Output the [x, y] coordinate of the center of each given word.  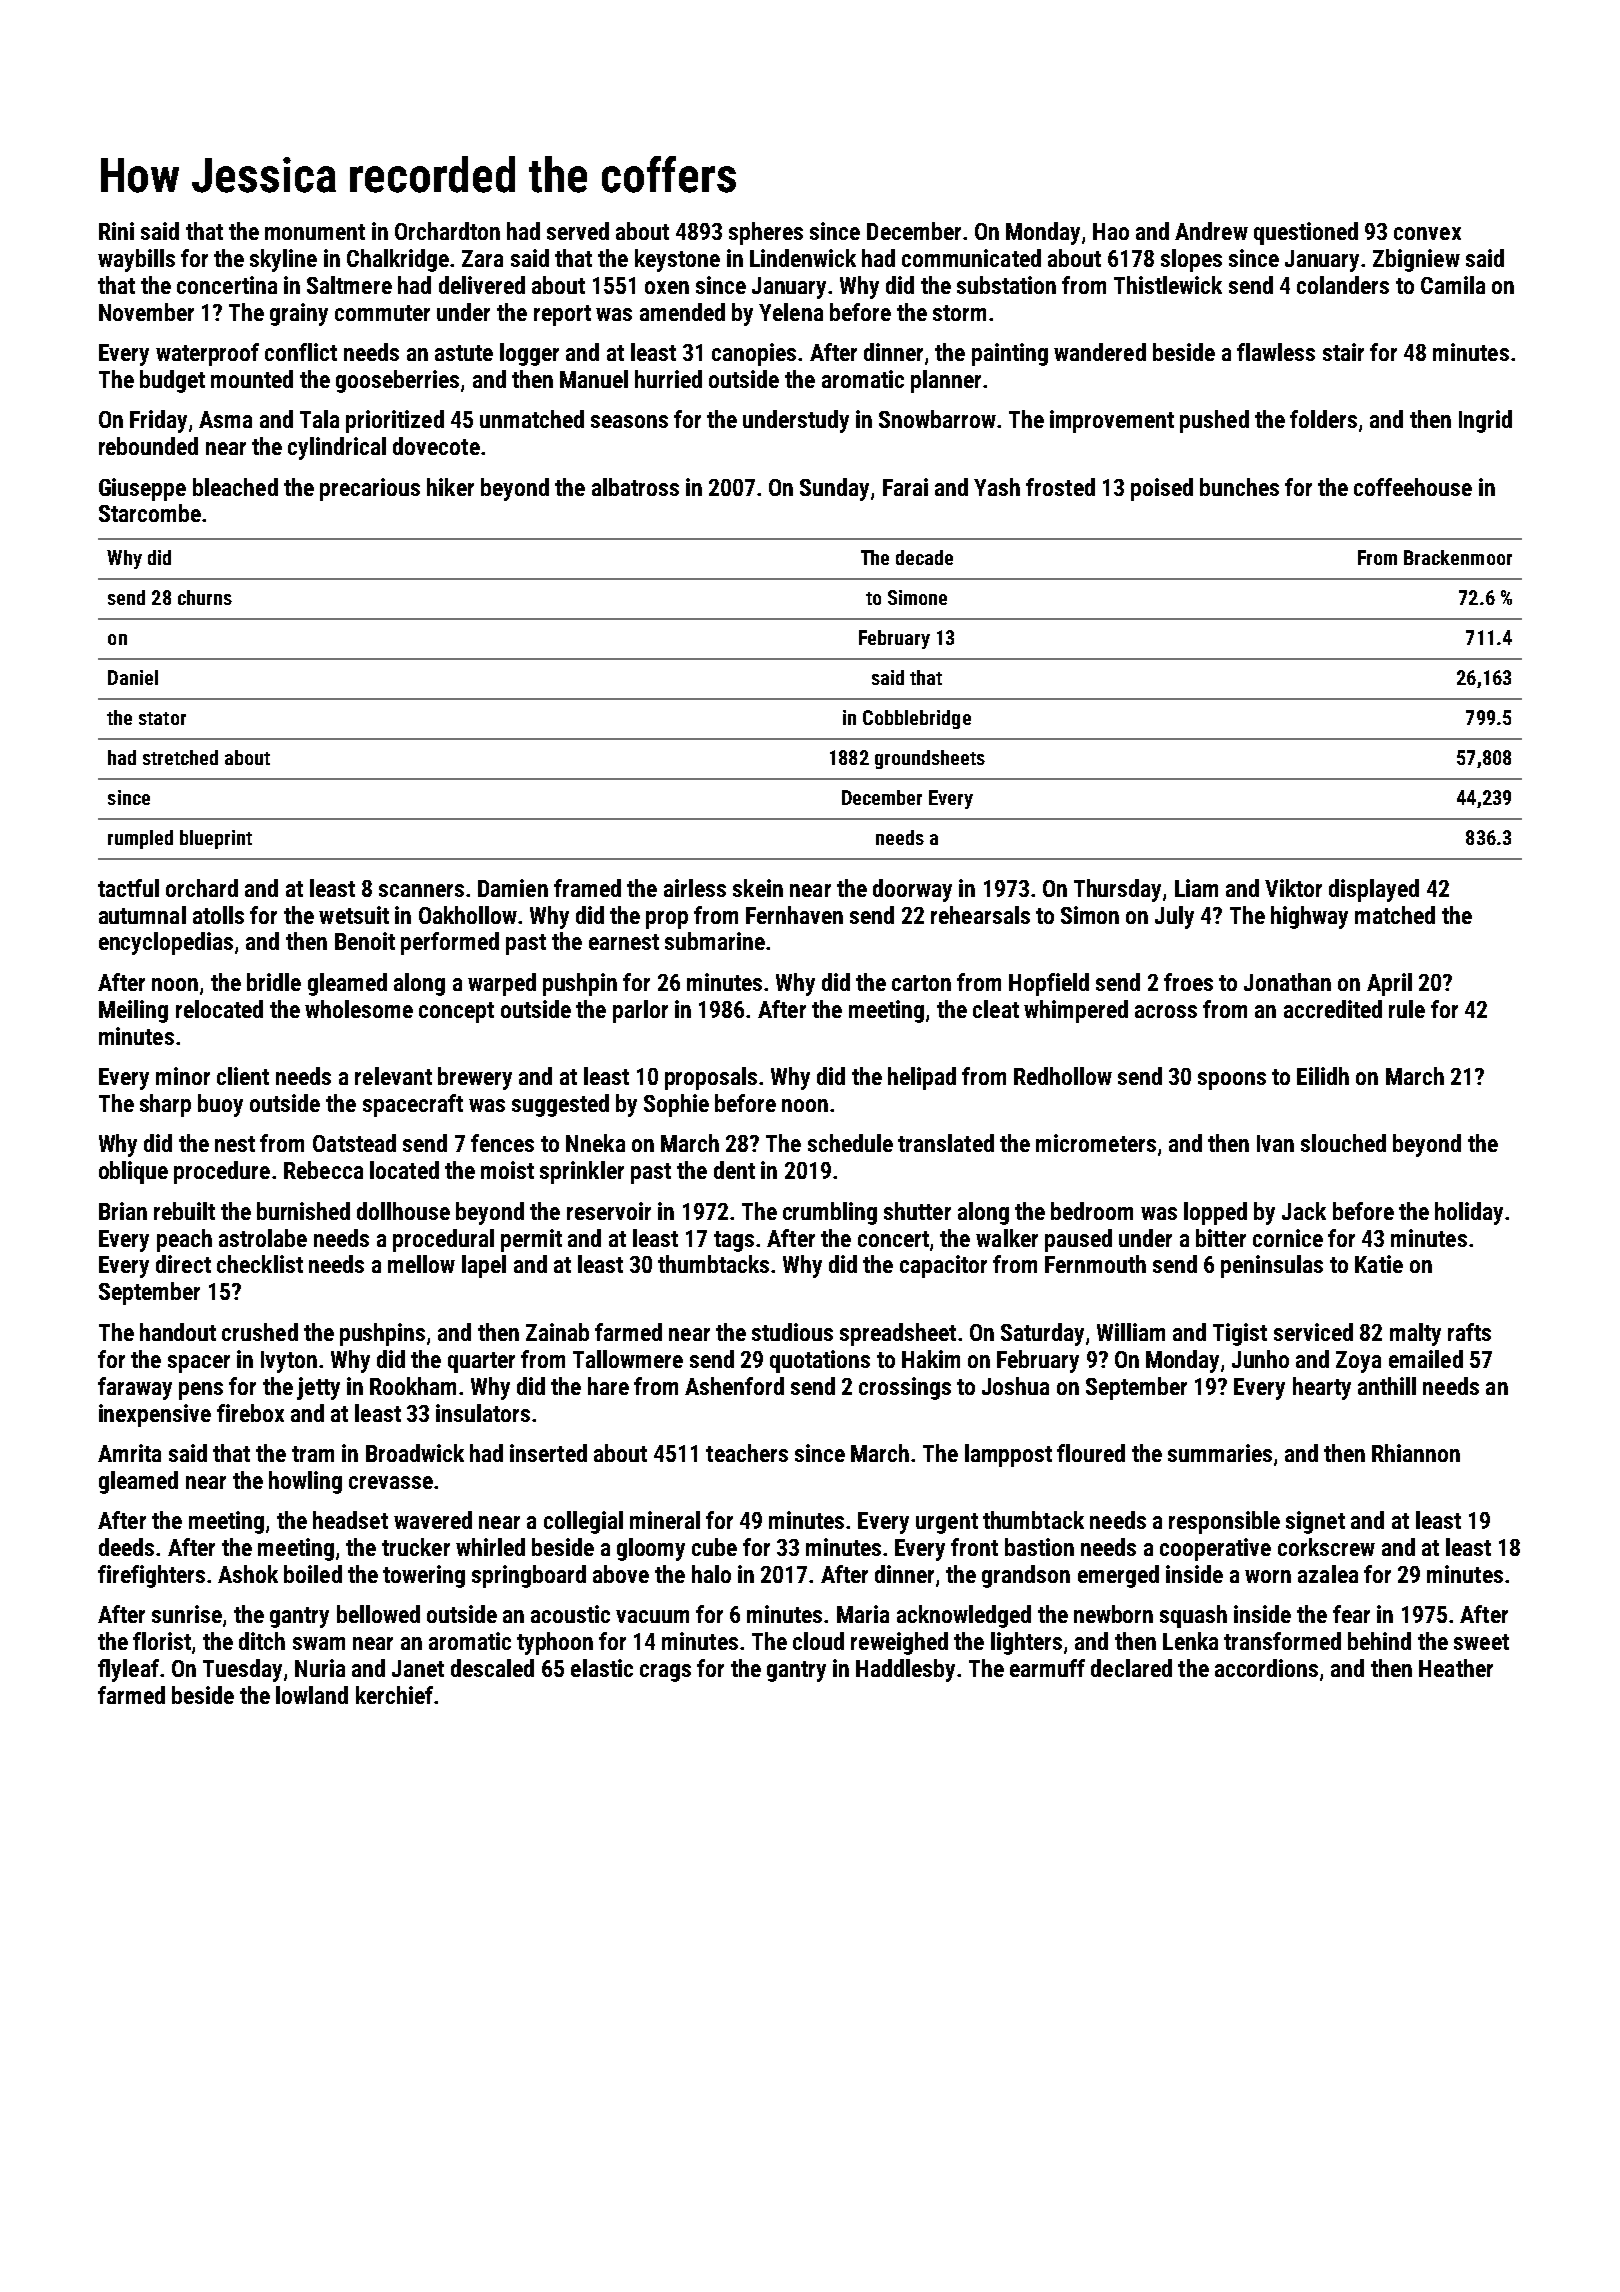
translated [946, 1143]
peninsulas [1272, 1266]
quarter [481, 1362]
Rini [116, 231]
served [578, 231]
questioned [1306, 233]
